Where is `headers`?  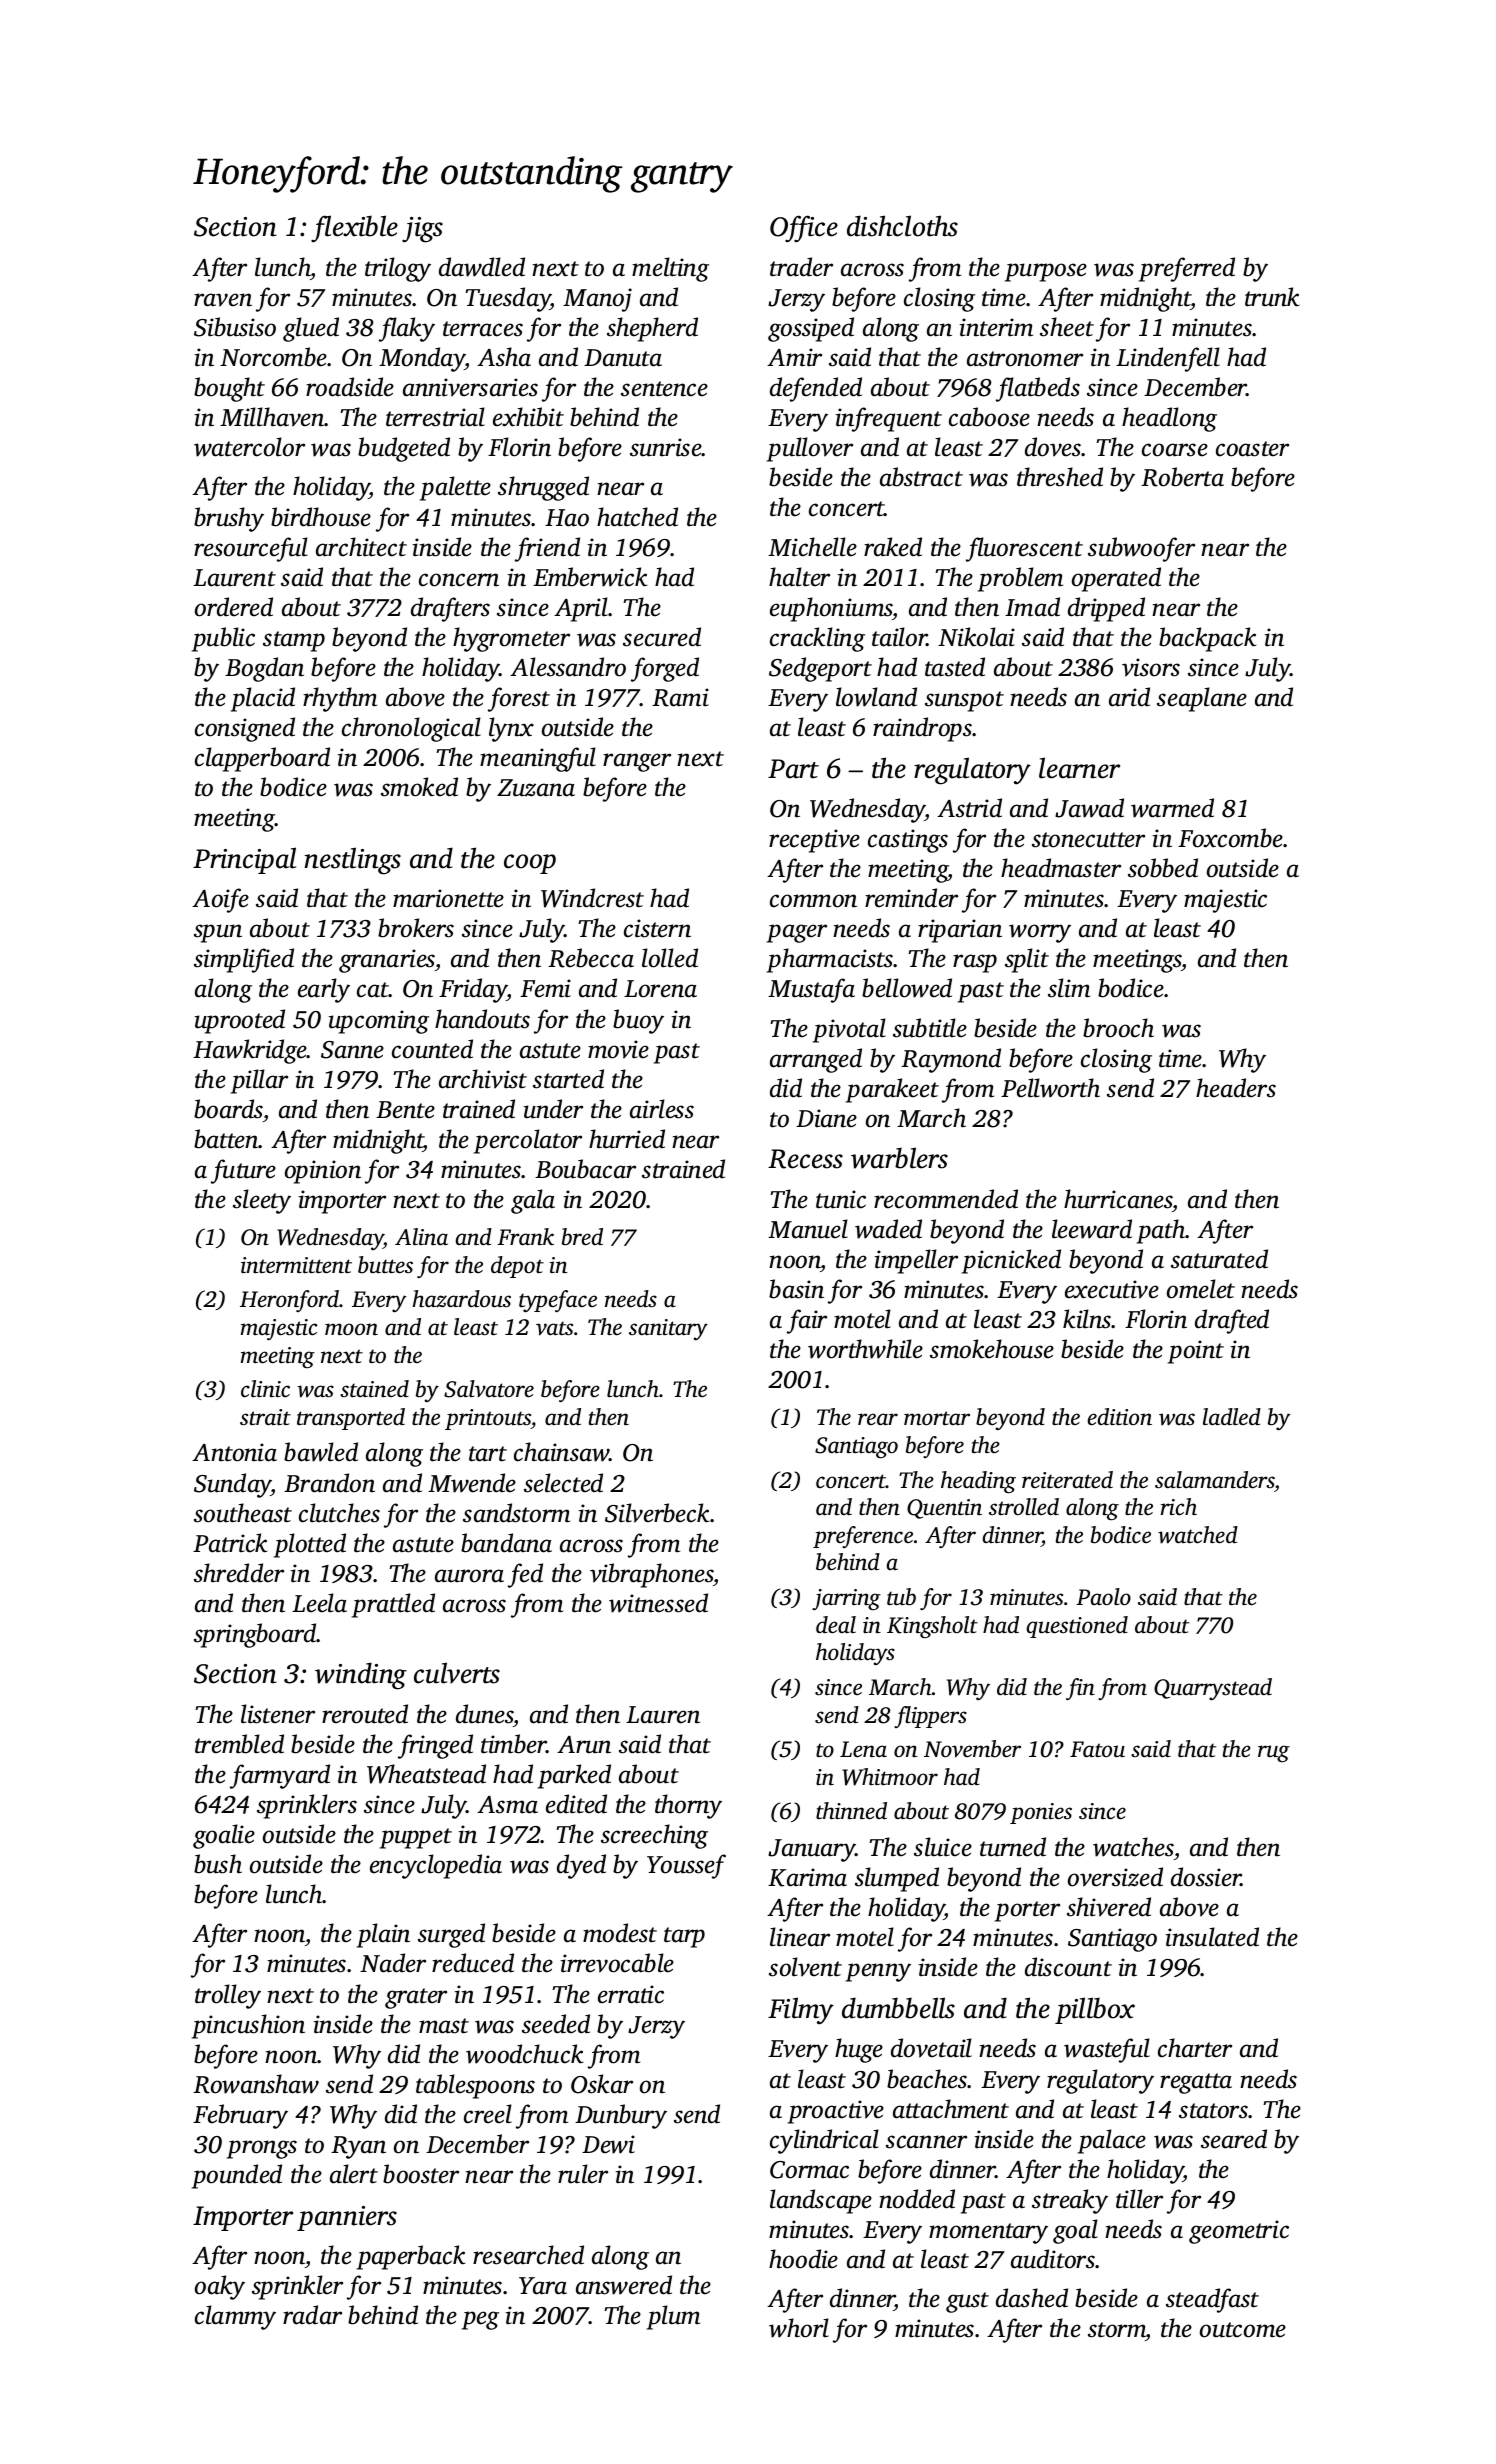 headers is located at coordinates (1236, 1088).
